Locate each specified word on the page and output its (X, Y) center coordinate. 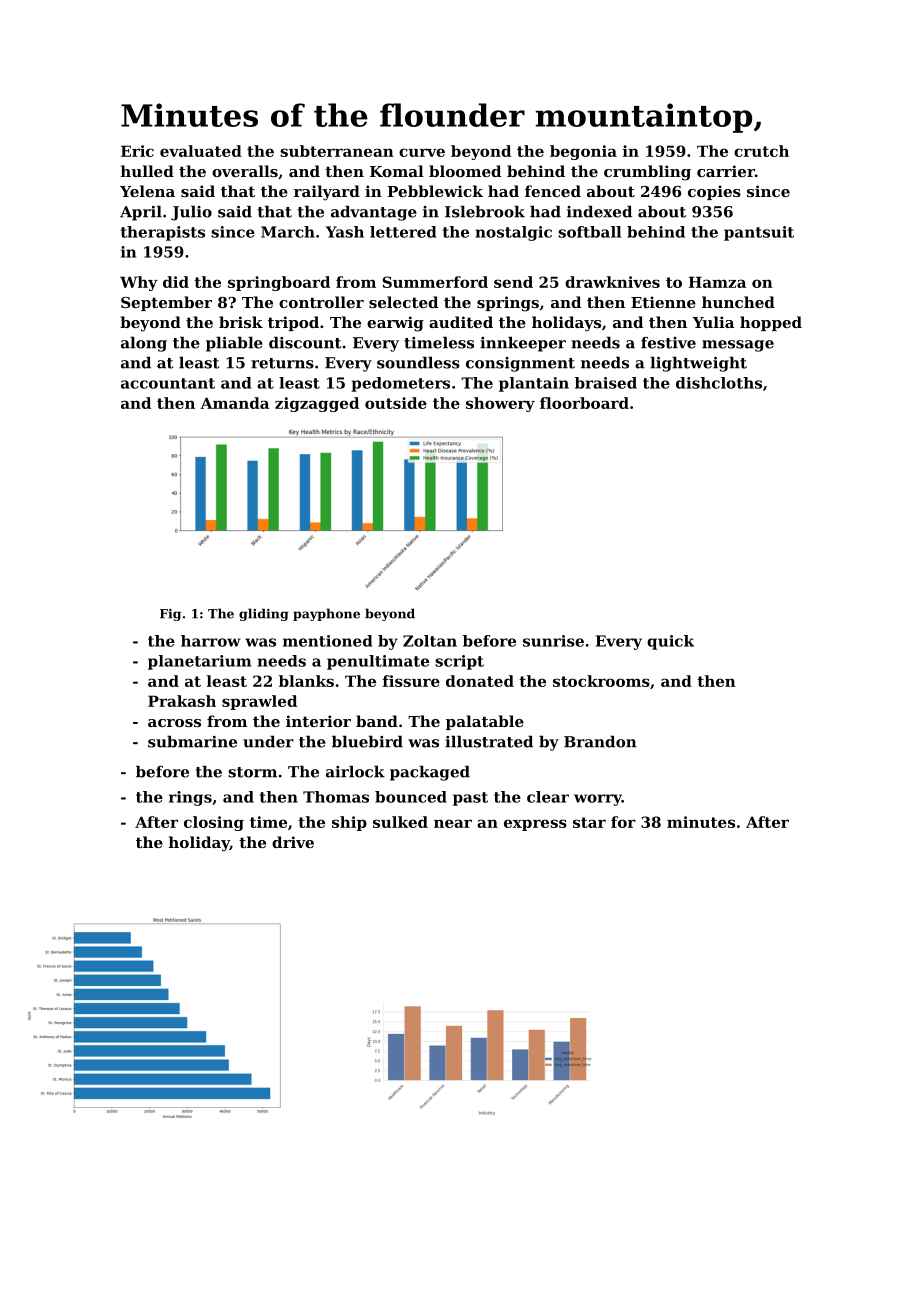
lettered (403, 232)
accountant (168, 383)
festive (668, 343)
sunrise (553, 641)
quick (670, 642)
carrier (726, 171)
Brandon (600, 741)
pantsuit (759, 233)
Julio (191, 213)
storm (252, 772)
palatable (485, 722)
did (176, 282)
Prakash (182, 701)
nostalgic (513, 233)
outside (396, 403)
